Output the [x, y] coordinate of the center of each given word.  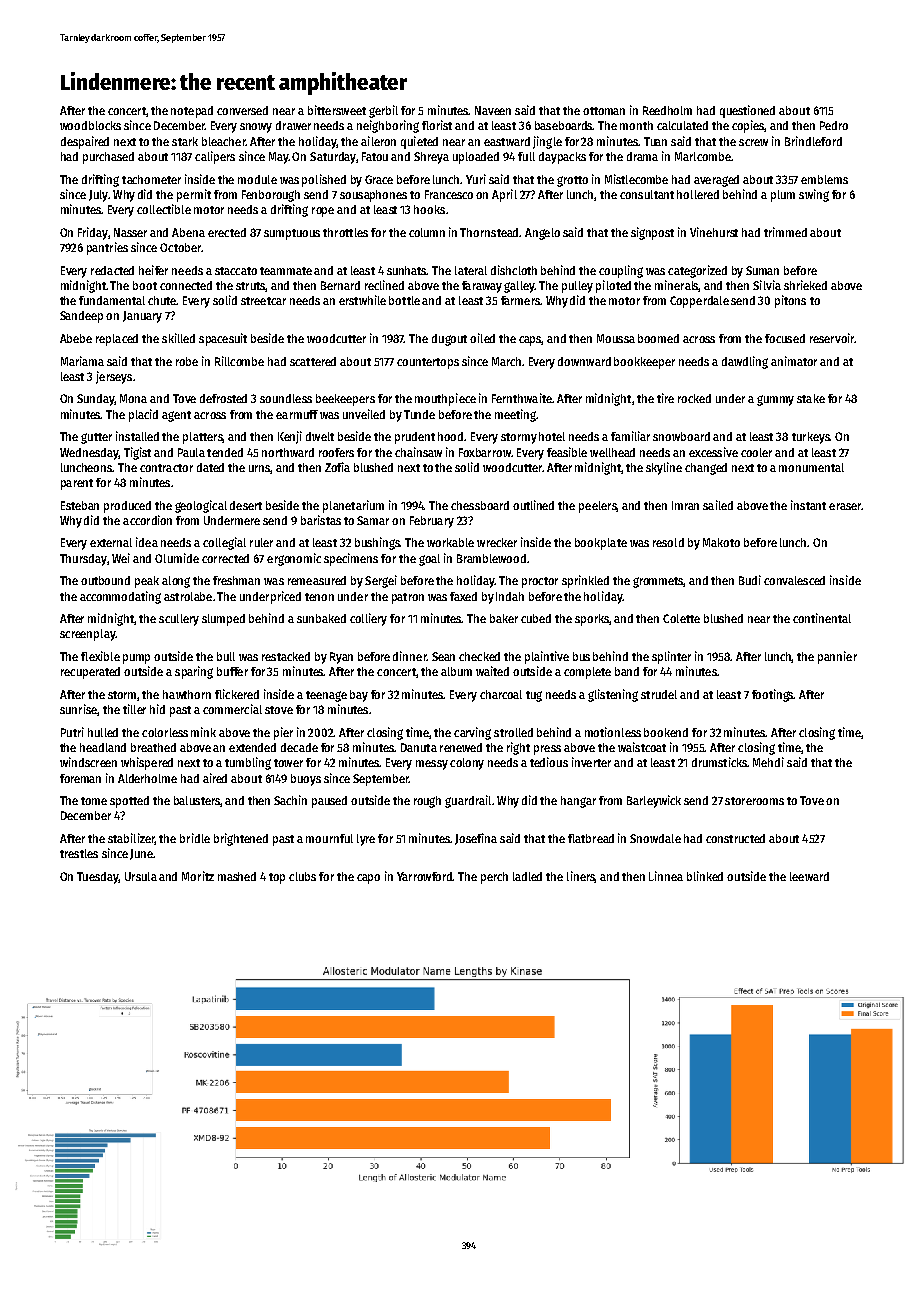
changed [706, 469]
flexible [100, 656]
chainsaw [418, 452]
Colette [681, 618]
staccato [236, 271]
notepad [192, 112]
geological [201, 506]
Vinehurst [714, 232]
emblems [824, 179]
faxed [463, 596]
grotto [572, 181]
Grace [379, 179]
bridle [195, 838]
